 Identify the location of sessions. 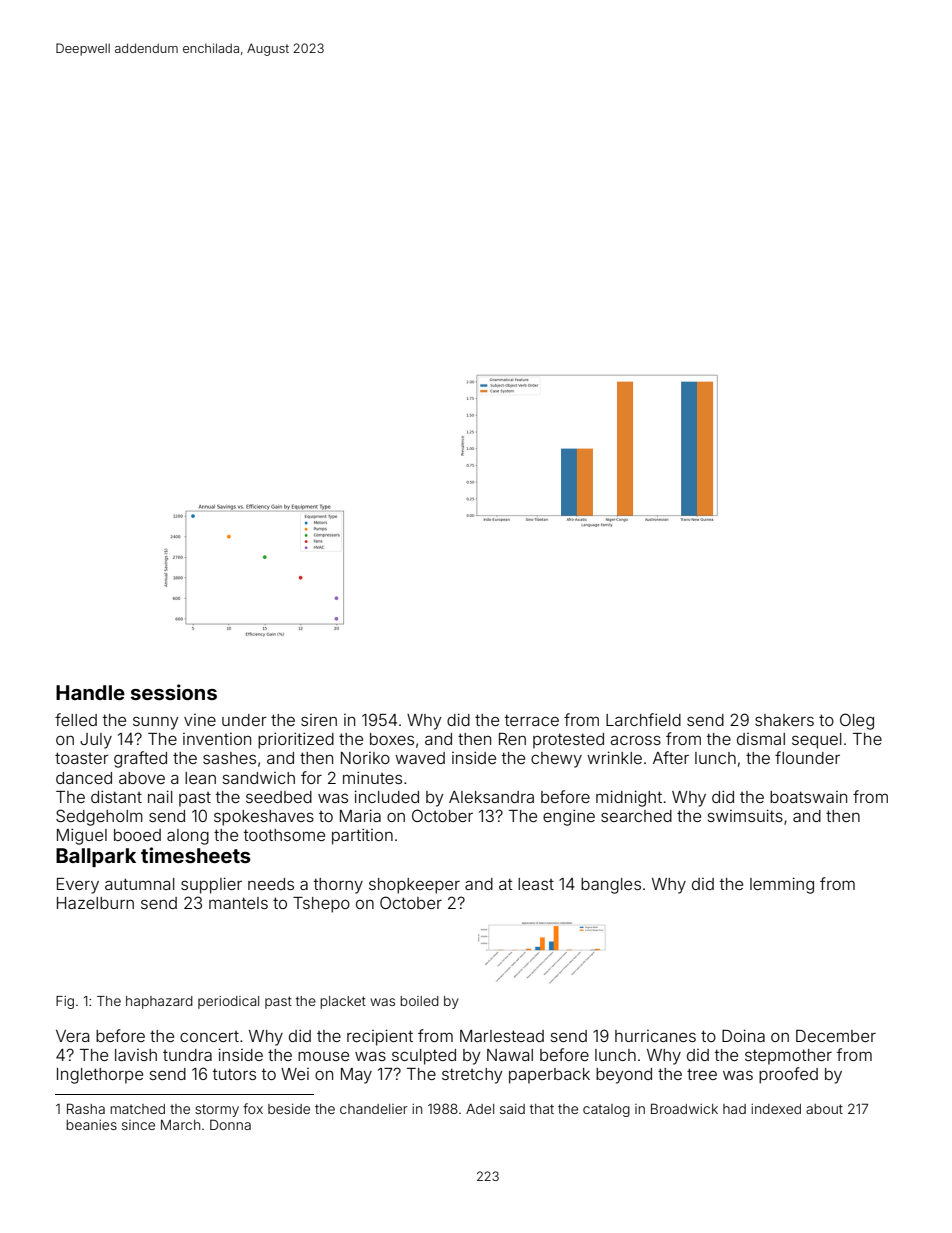
(174, 692).
